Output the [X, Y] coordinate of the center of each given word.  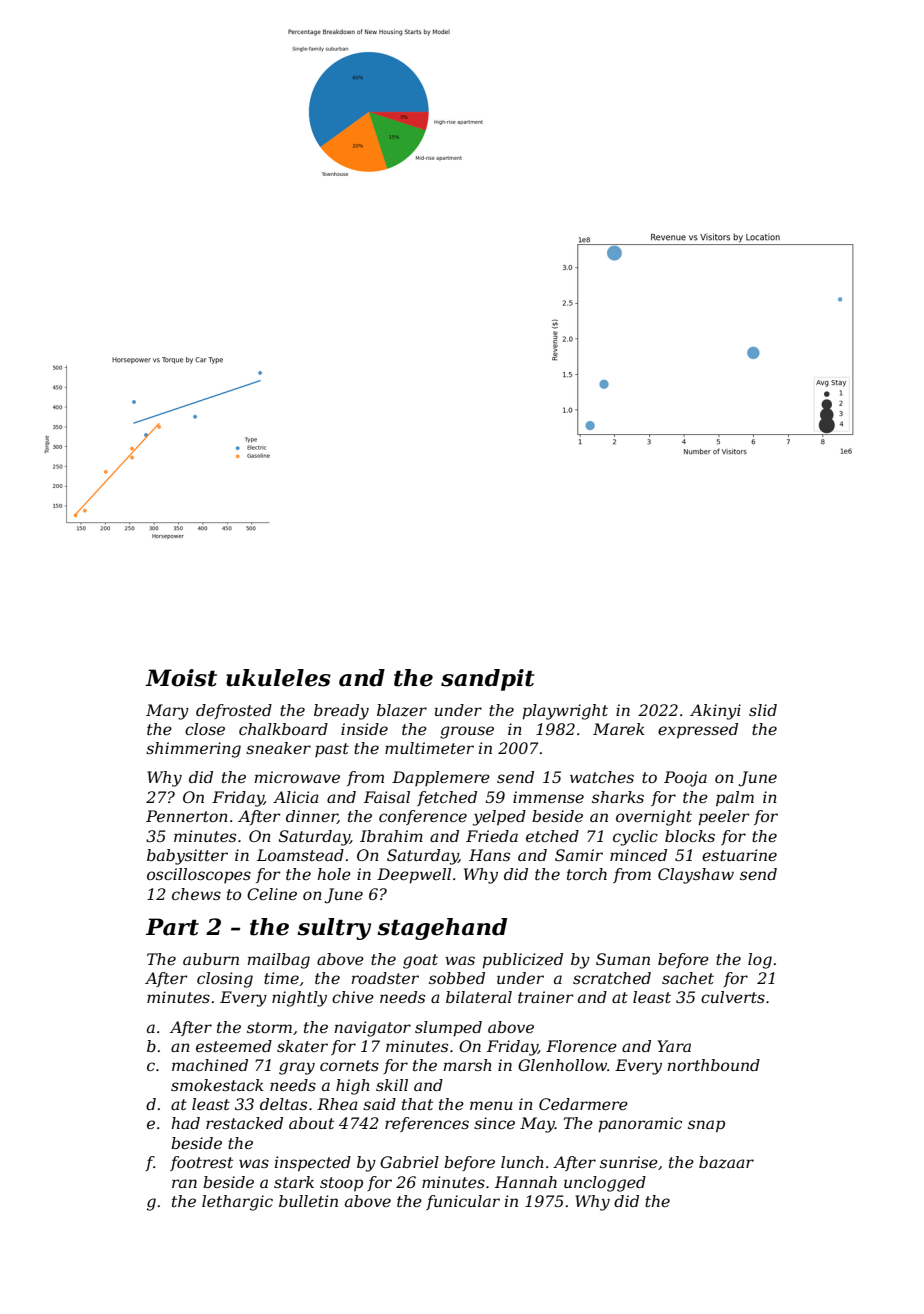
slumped [448, 1029]
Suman [623, 959]
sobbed [457, 978]
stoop [341, 1184]
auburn [211, 959]
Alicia [296, 797]
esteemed [234, 1046]
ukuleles [278, 678]
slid [763, 710]
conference [423, 817]
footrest [201, 1163]
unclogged [605, 1184]
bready [341, 712]
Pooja [685, 779]
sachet [688, 978]
